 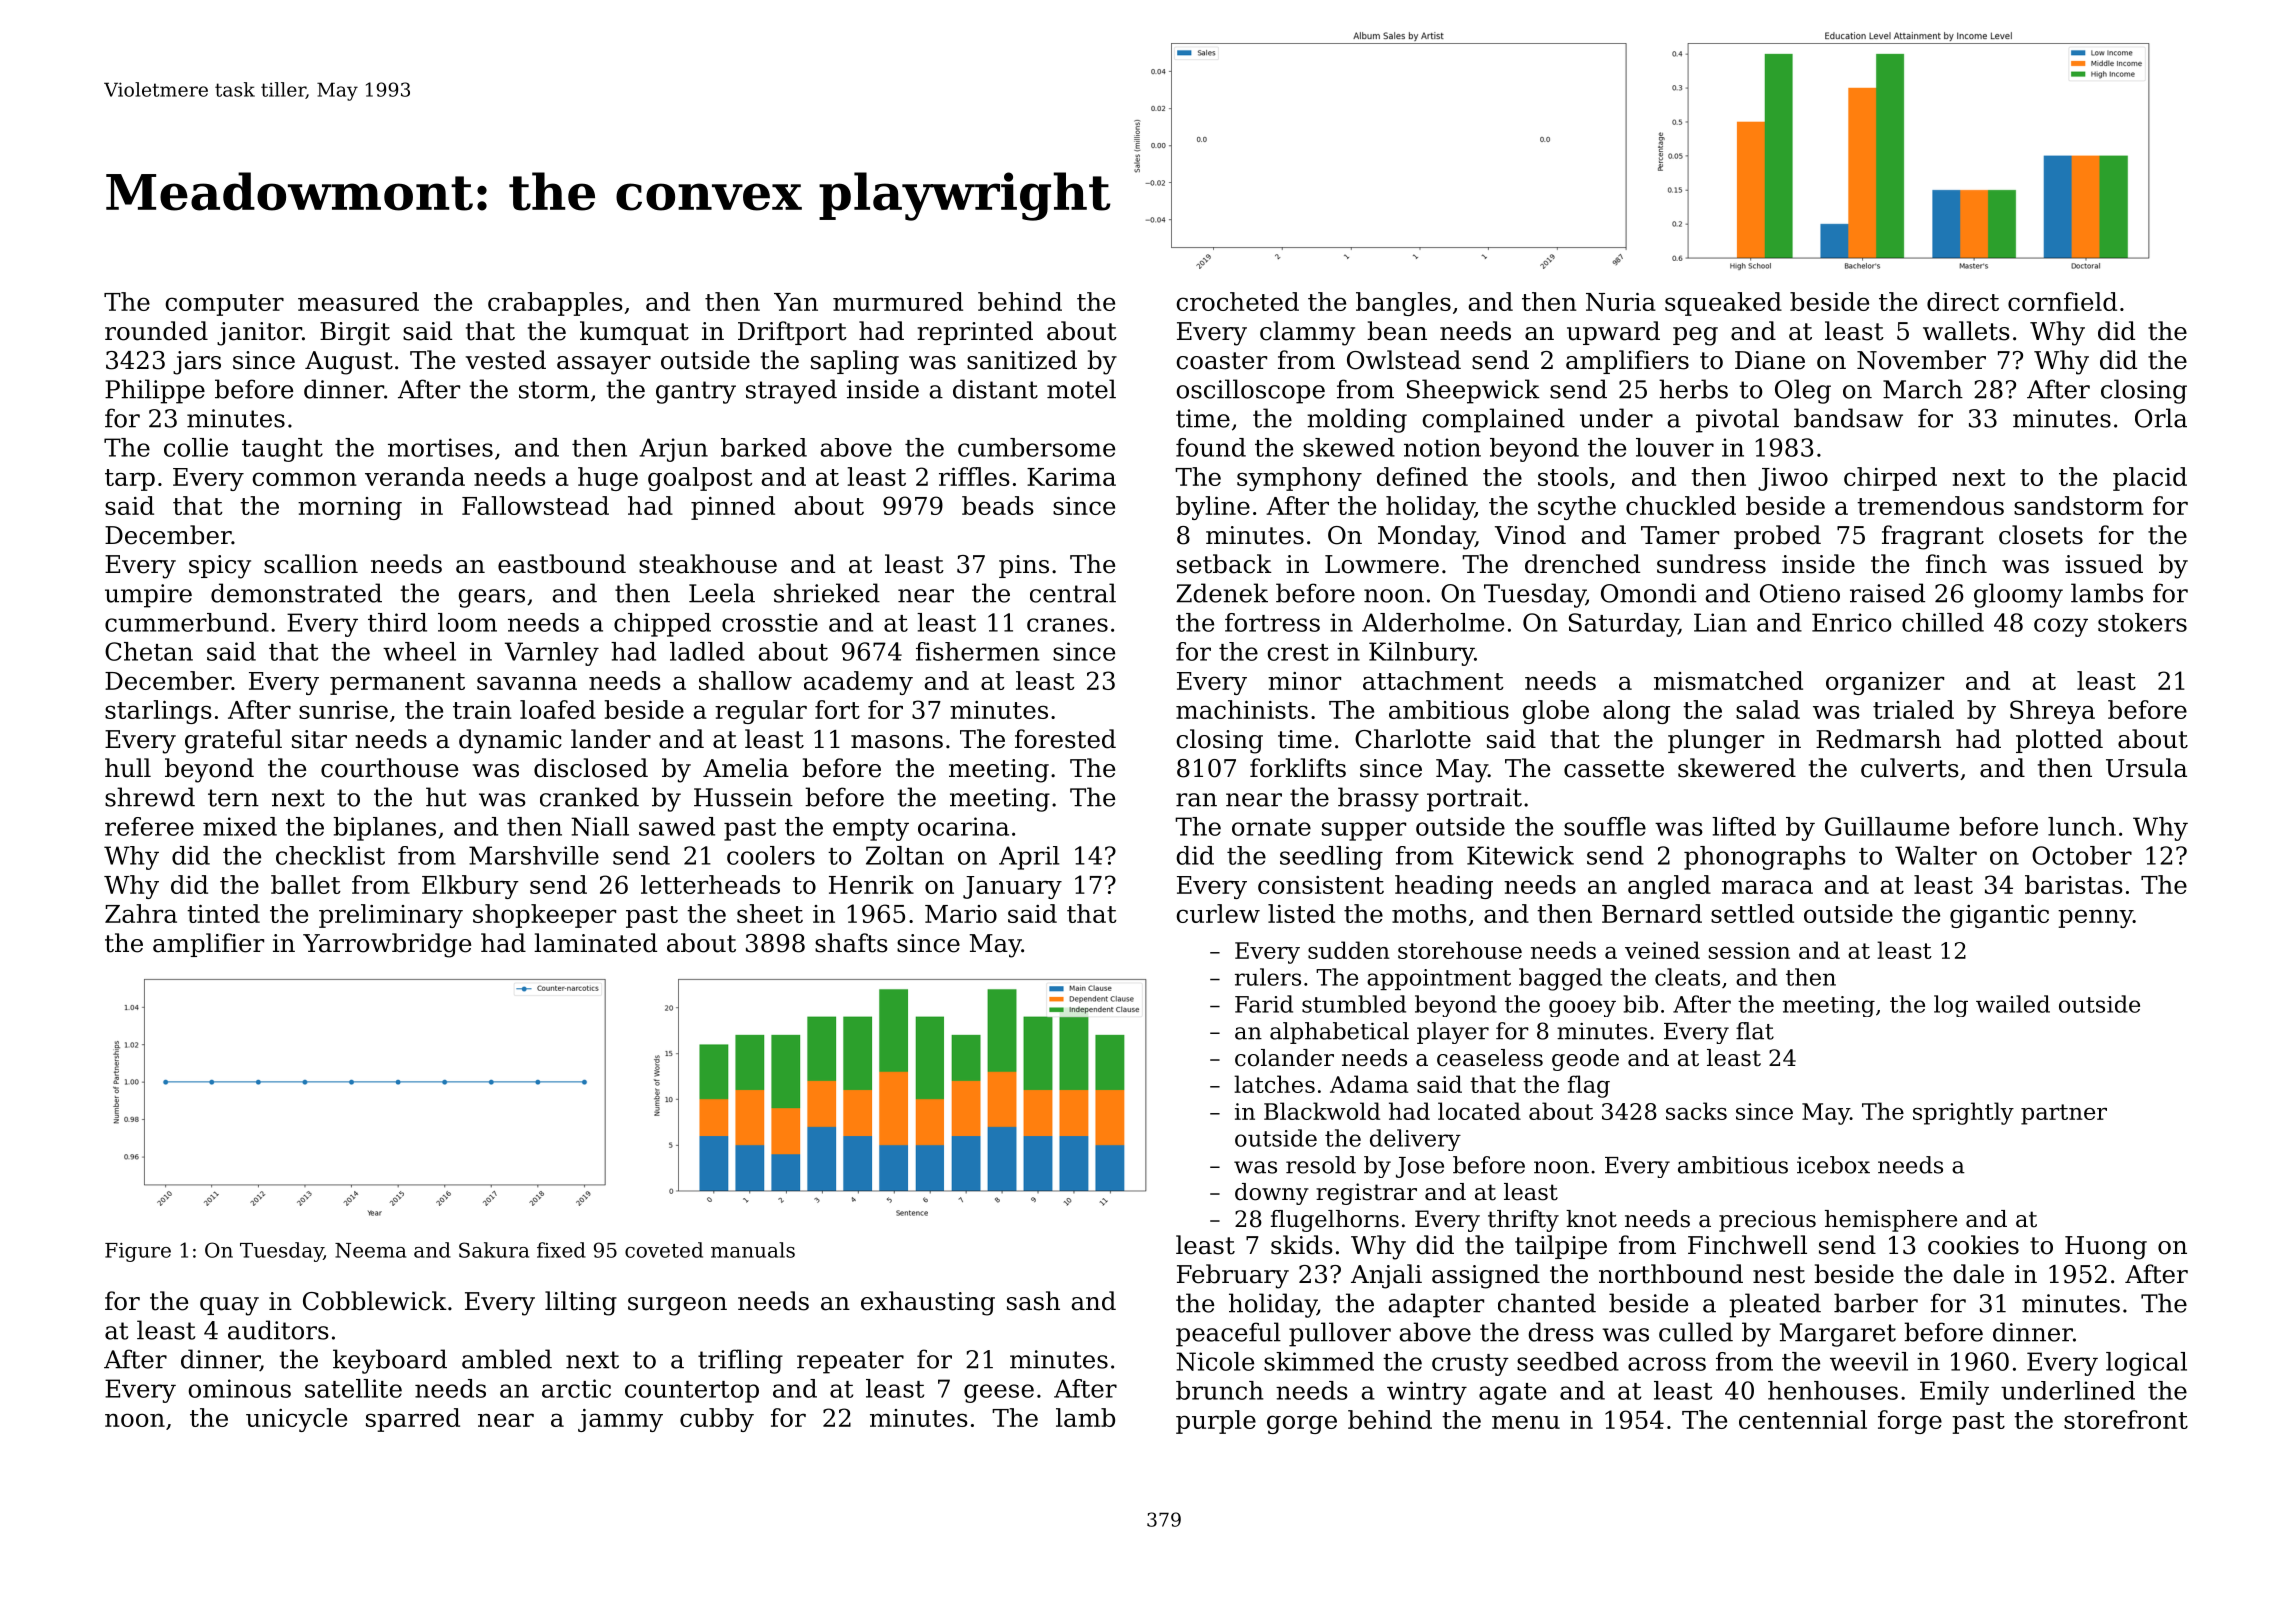 I want to click on manuals, so click(x=753, y=1250).
